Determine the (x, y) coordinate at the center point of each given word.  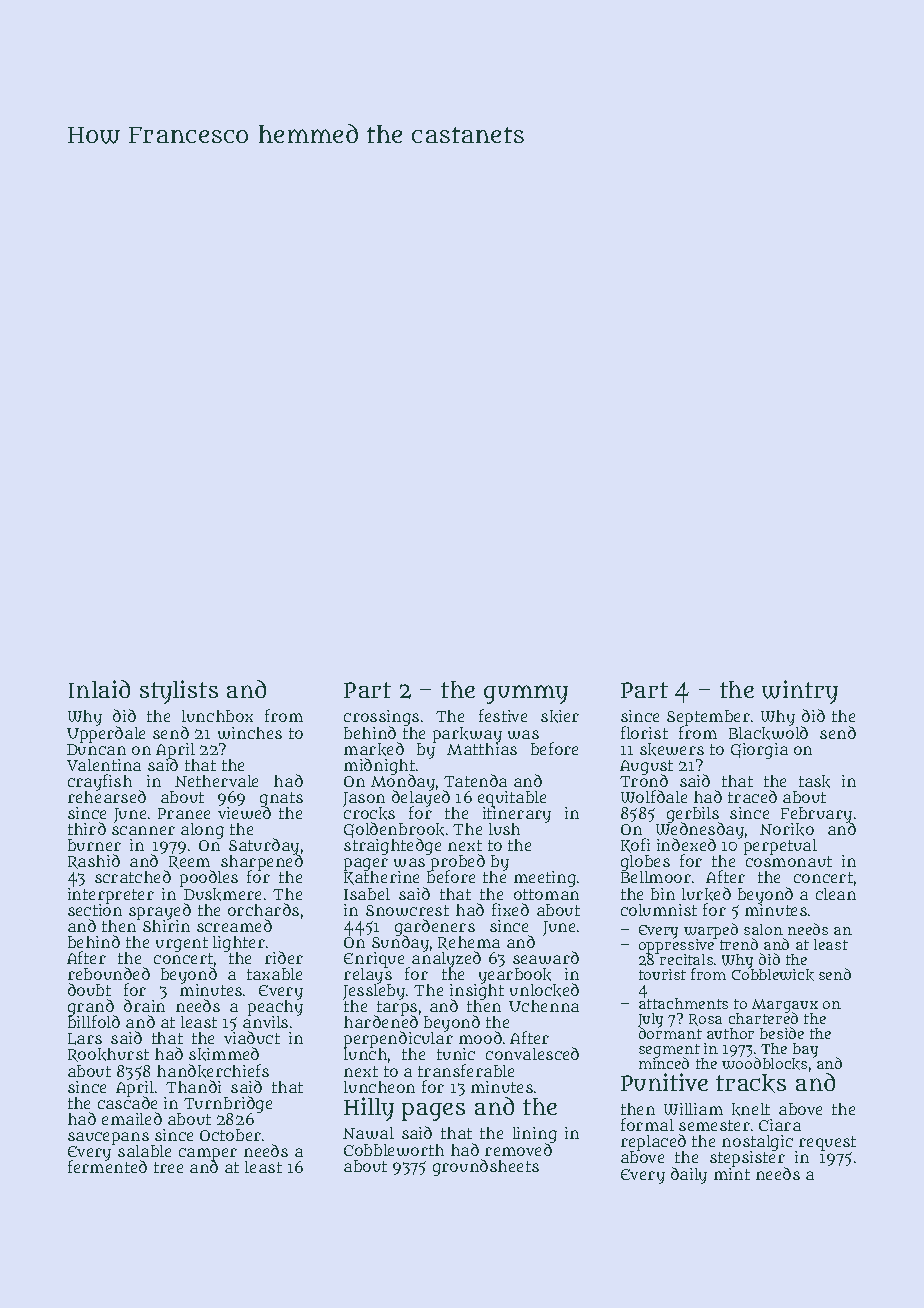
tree (168, 1167)
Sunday (400, 944)
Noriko (787, 829)
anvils (265, 1022)
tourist (662, 974)
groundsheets (486, 1167)
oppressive (676, 946)
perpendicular (398, 1041)
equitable (512, 799)
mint (732, 1174)
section (95, 910)
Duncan (96, 749)
